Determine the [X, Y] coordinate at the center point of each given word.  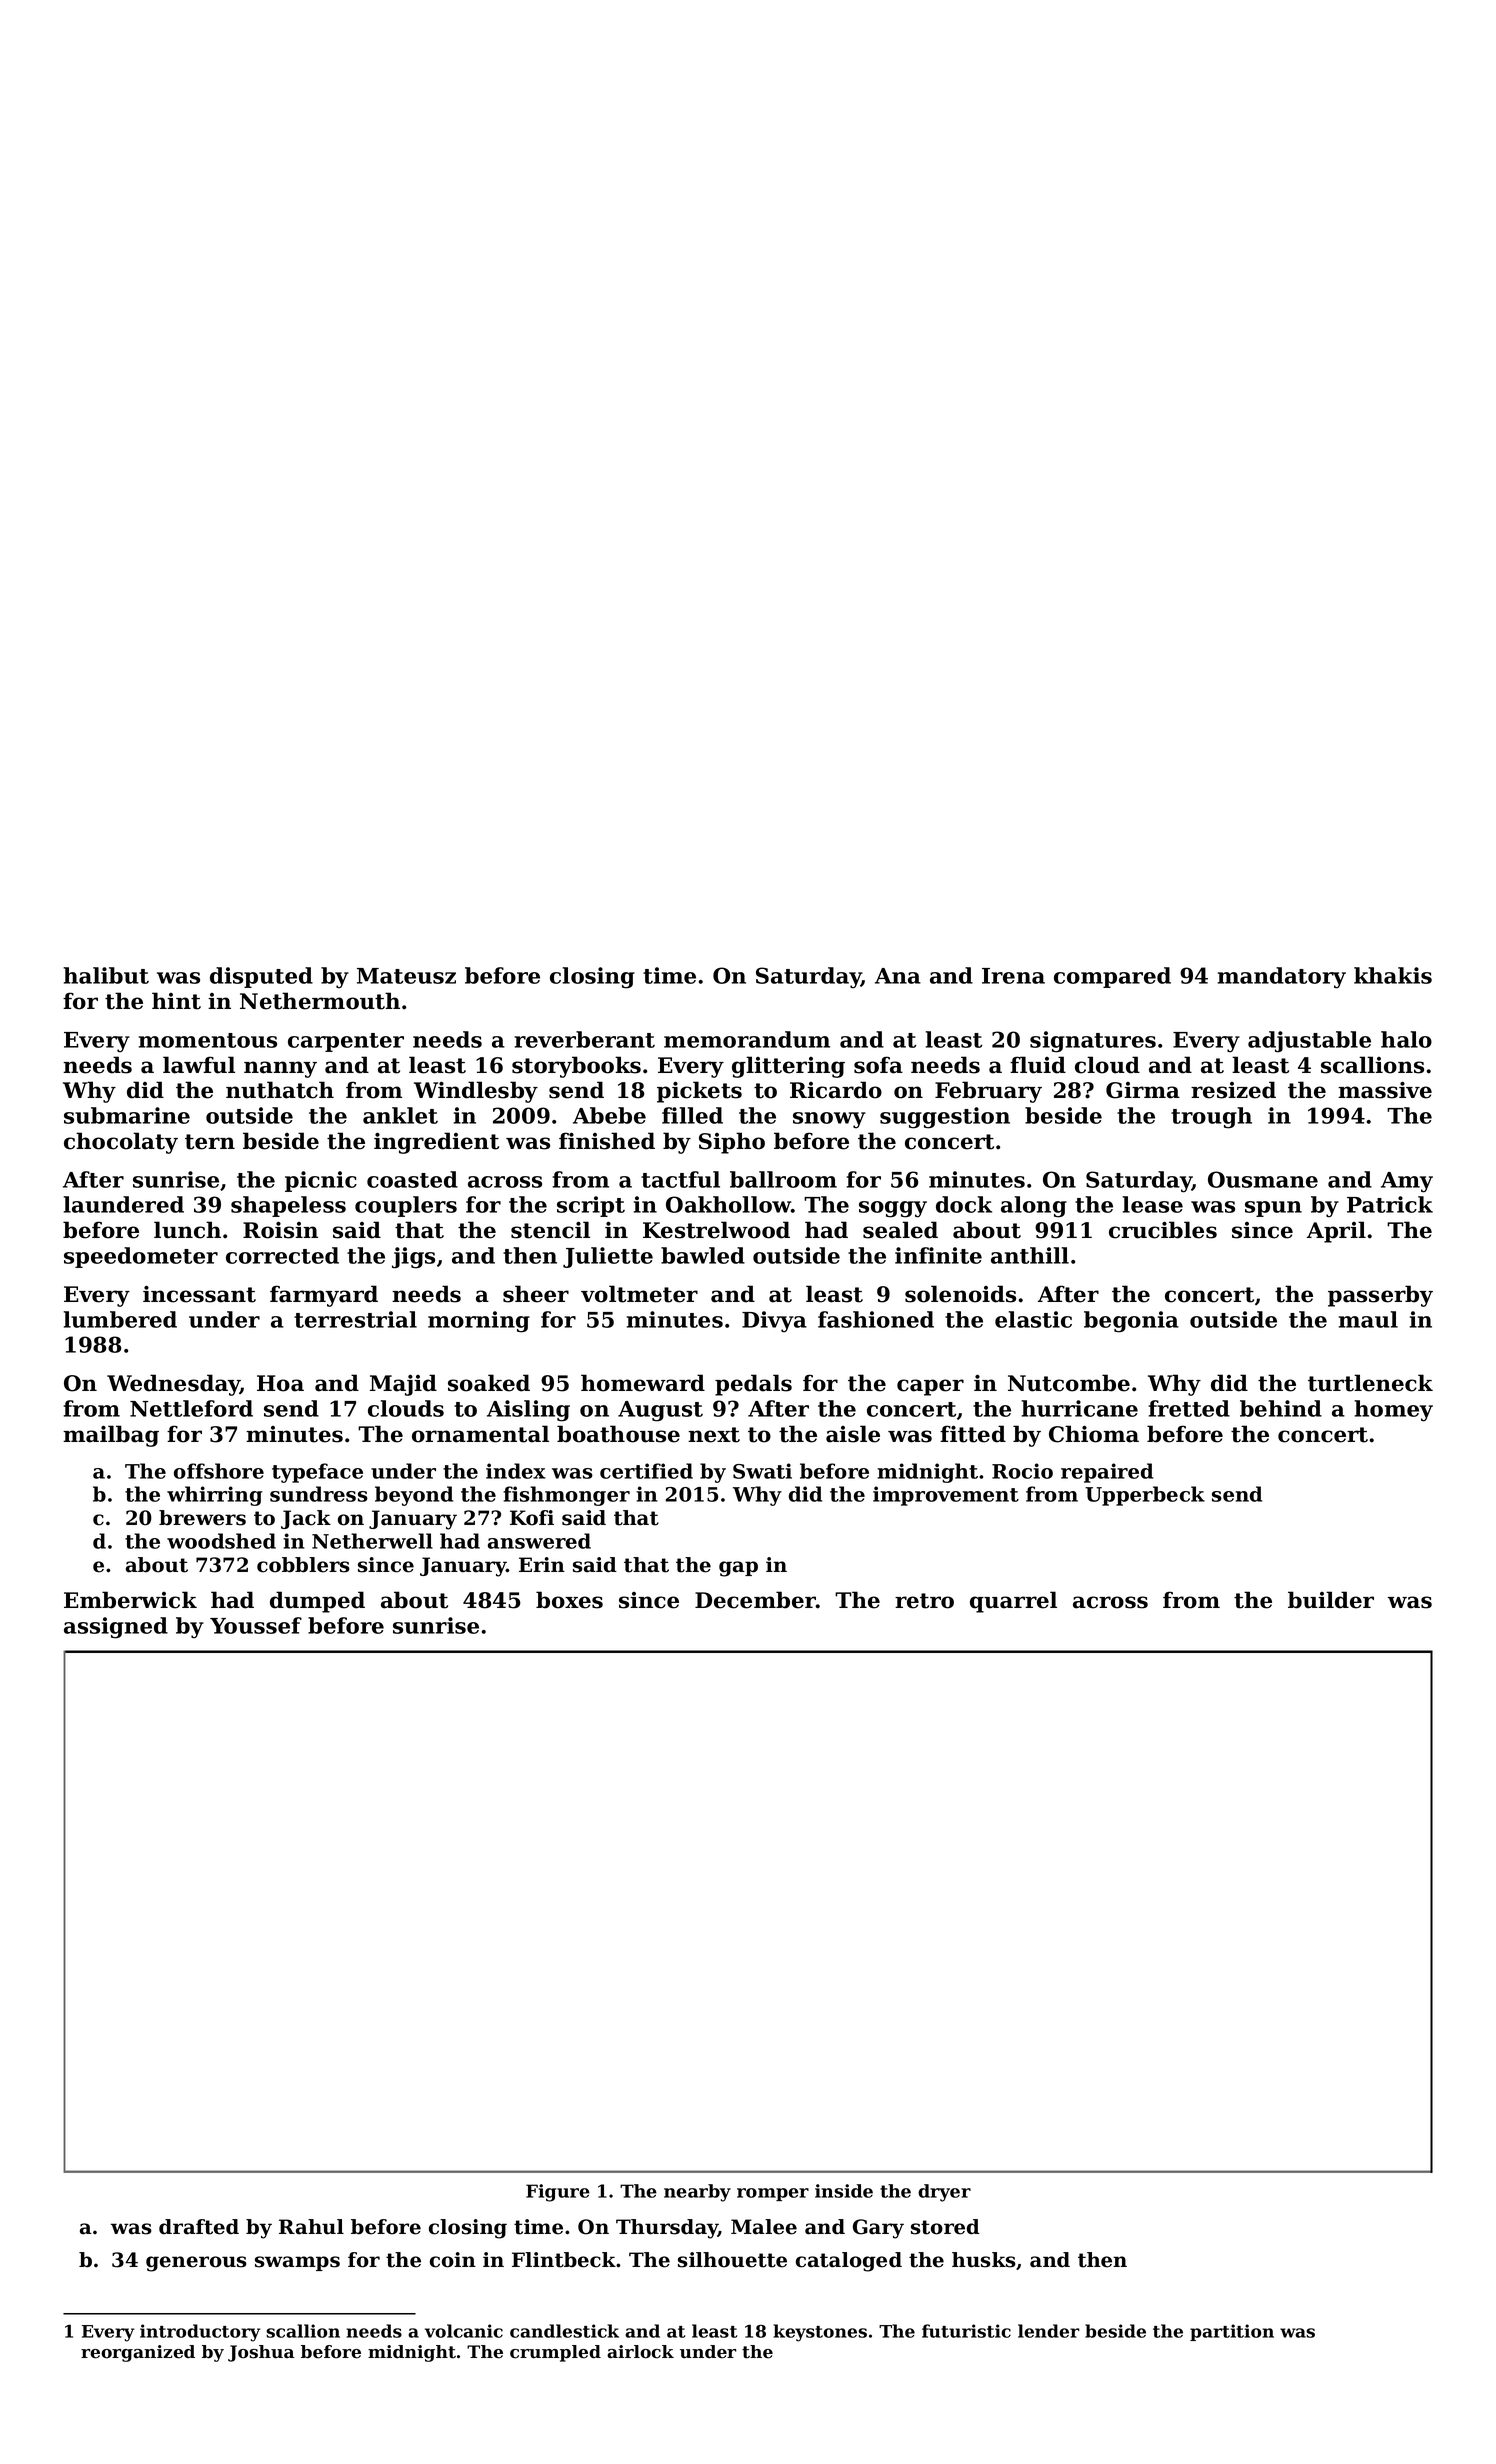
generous [196, 2264]
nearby [697, 2193]
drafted [199, 2227]
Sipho [732, 1143]
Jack [306, 1519]
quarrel [1013, 1602]
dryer [944, 2193]
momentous [208, 1040]
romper [773, 2194]
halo [1406, 1039]
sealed [900, 1230]
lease [1153, 1204]
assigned [116, 1628]
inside [844, 2191]
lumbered [120, 1319]
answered [539, 1541]
